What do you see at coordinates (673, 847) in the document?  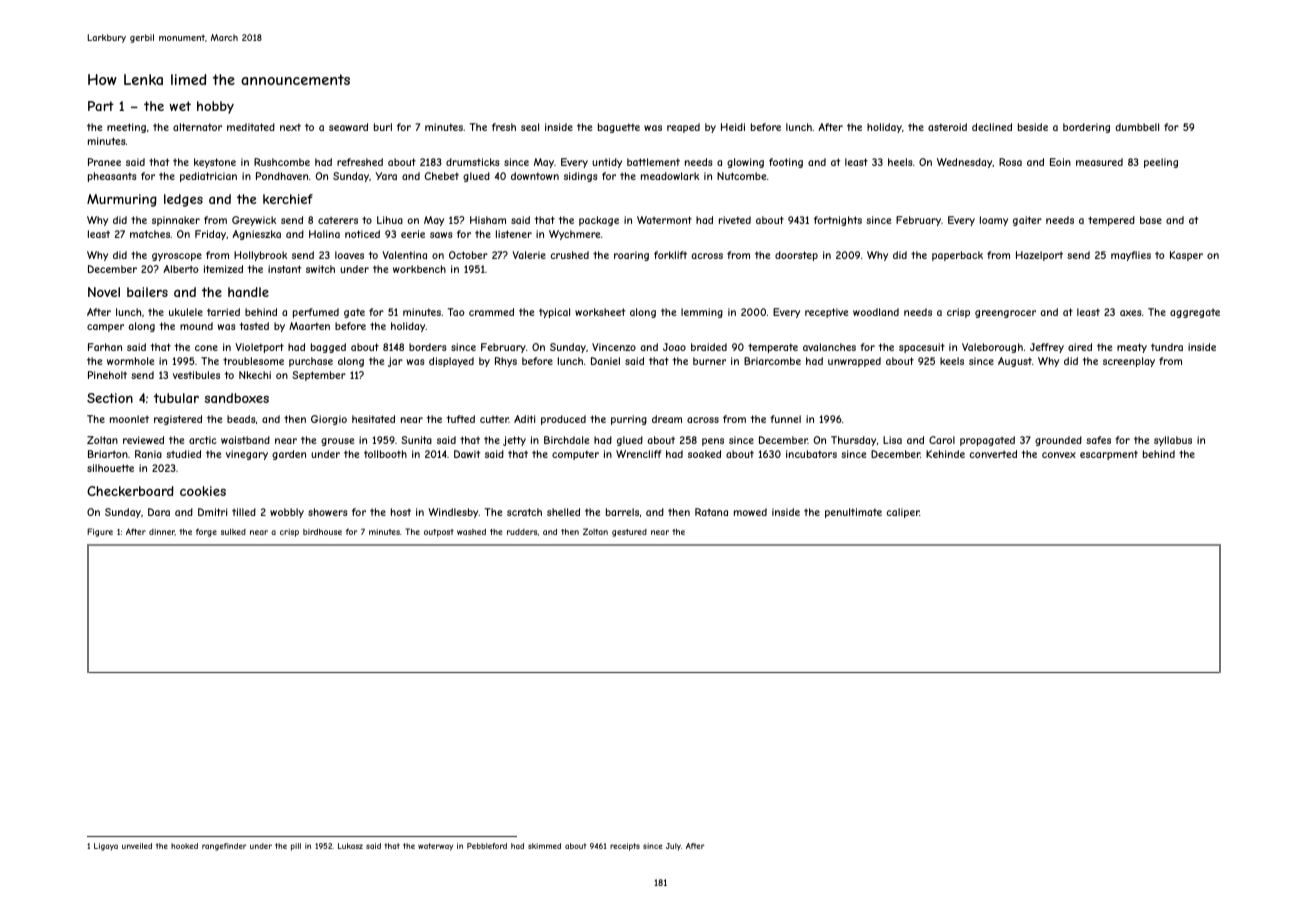 I see `July` at bounding box center [673, 847].
